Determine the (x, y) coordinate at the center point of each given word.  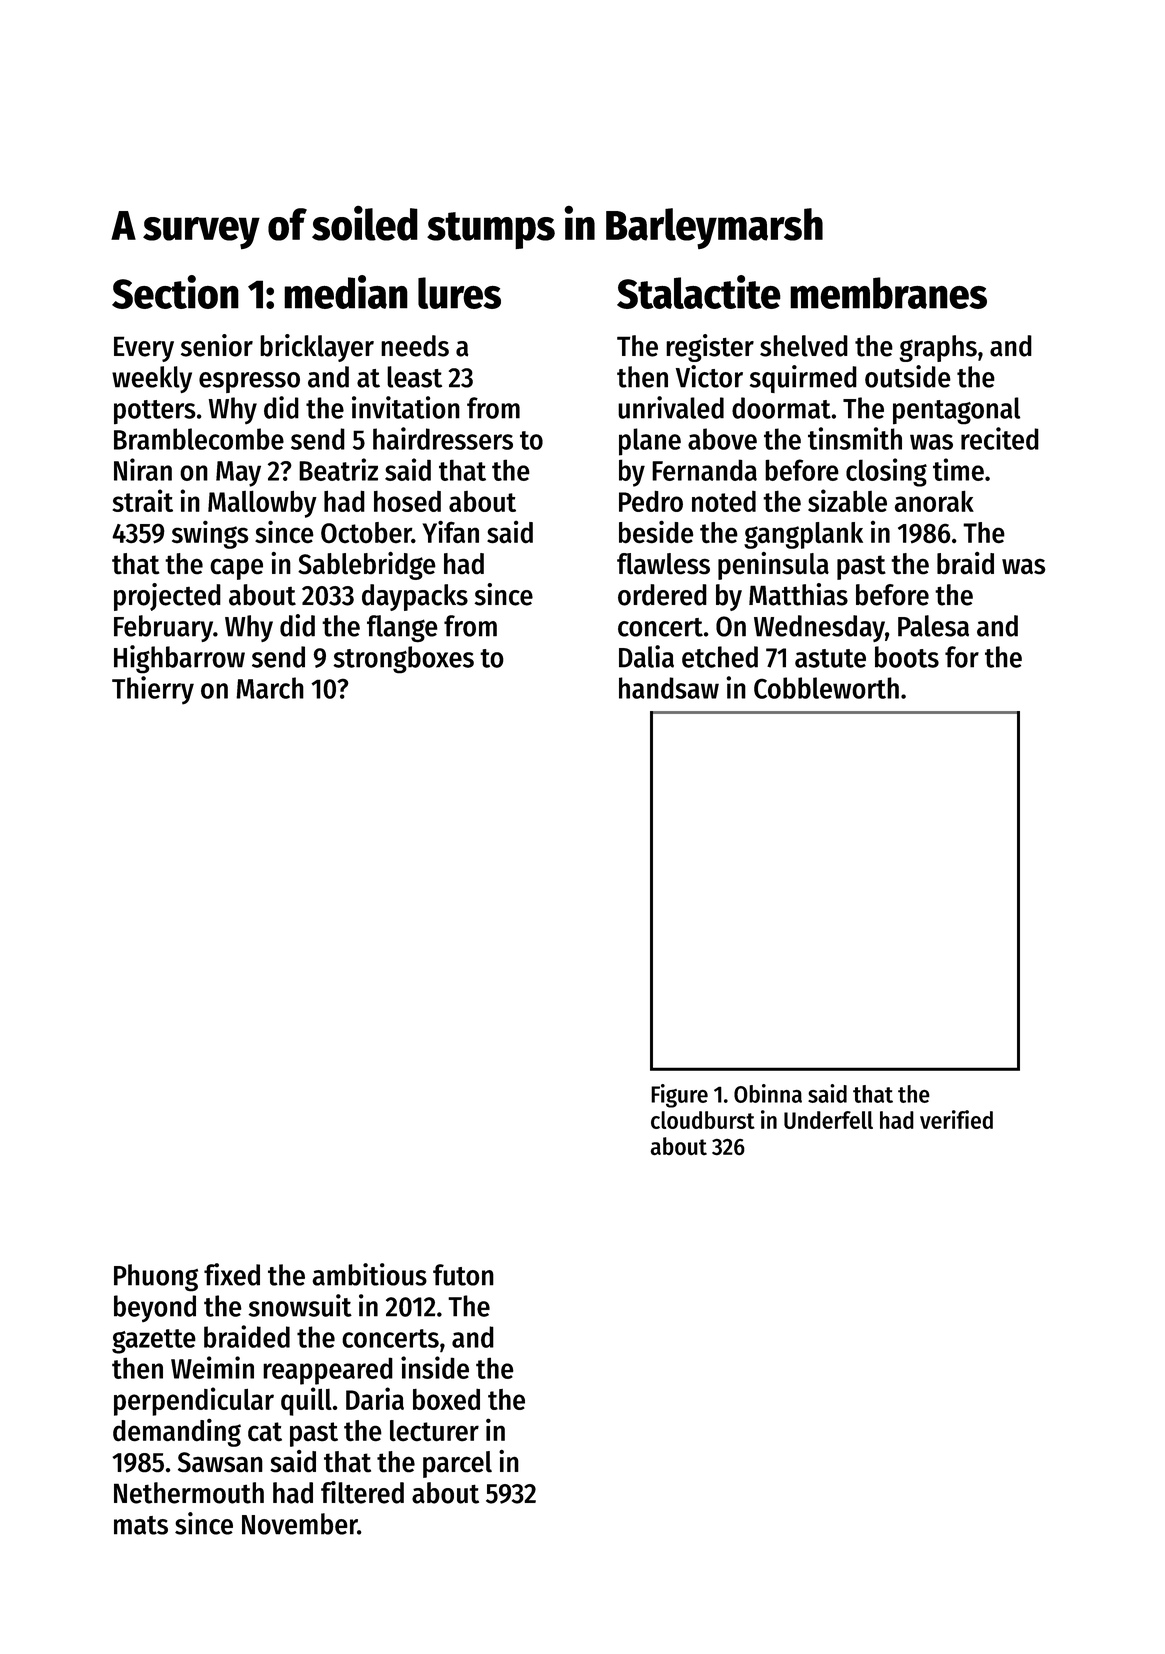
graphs (938, 348)
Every (144, 349)
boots (907, 657)
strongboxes (403, 660)
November (300, 1524)
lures (459, 293)
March (270, 688)
